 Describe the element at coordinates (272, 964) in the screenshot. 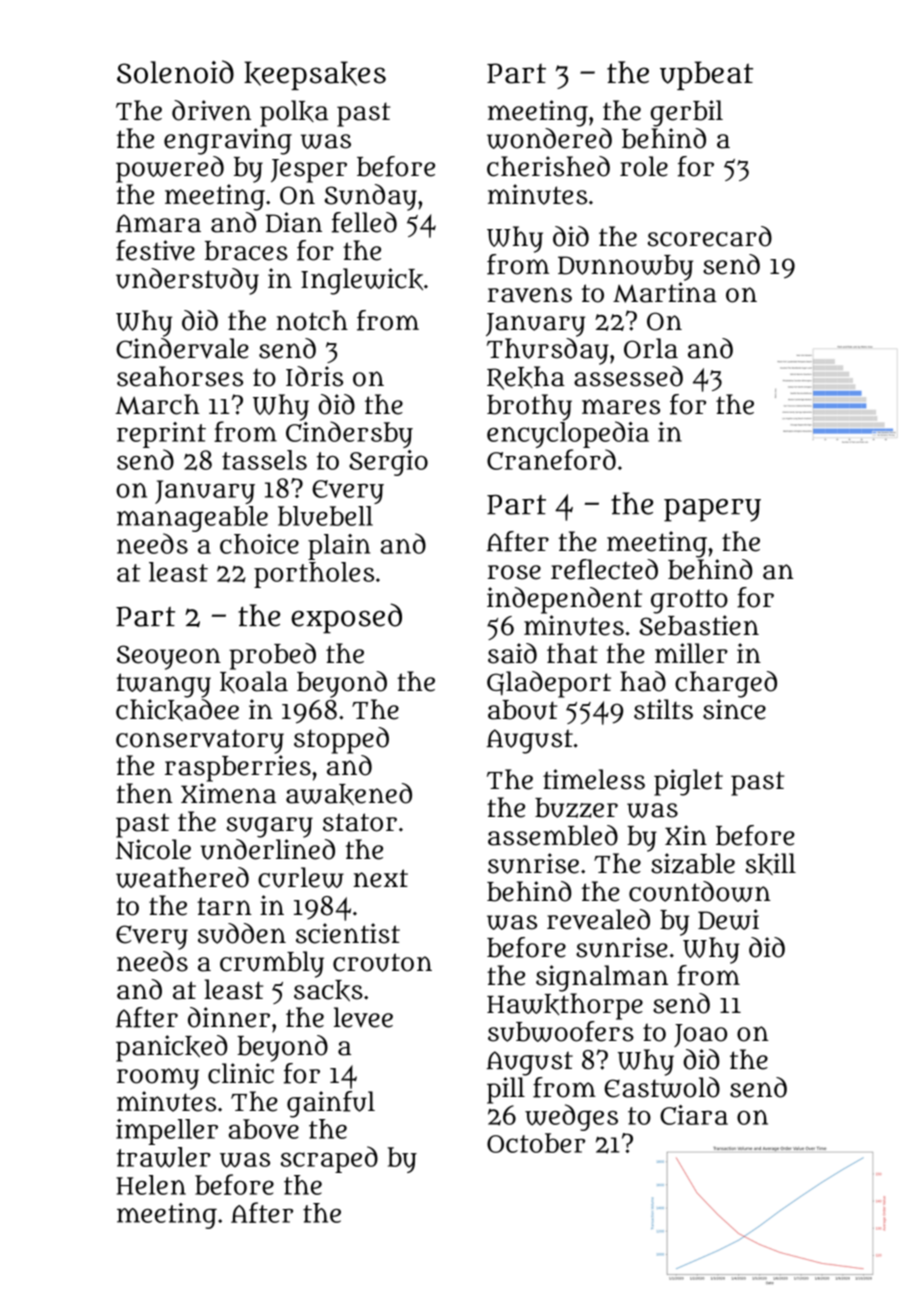

I see `crumbly` at that location.
